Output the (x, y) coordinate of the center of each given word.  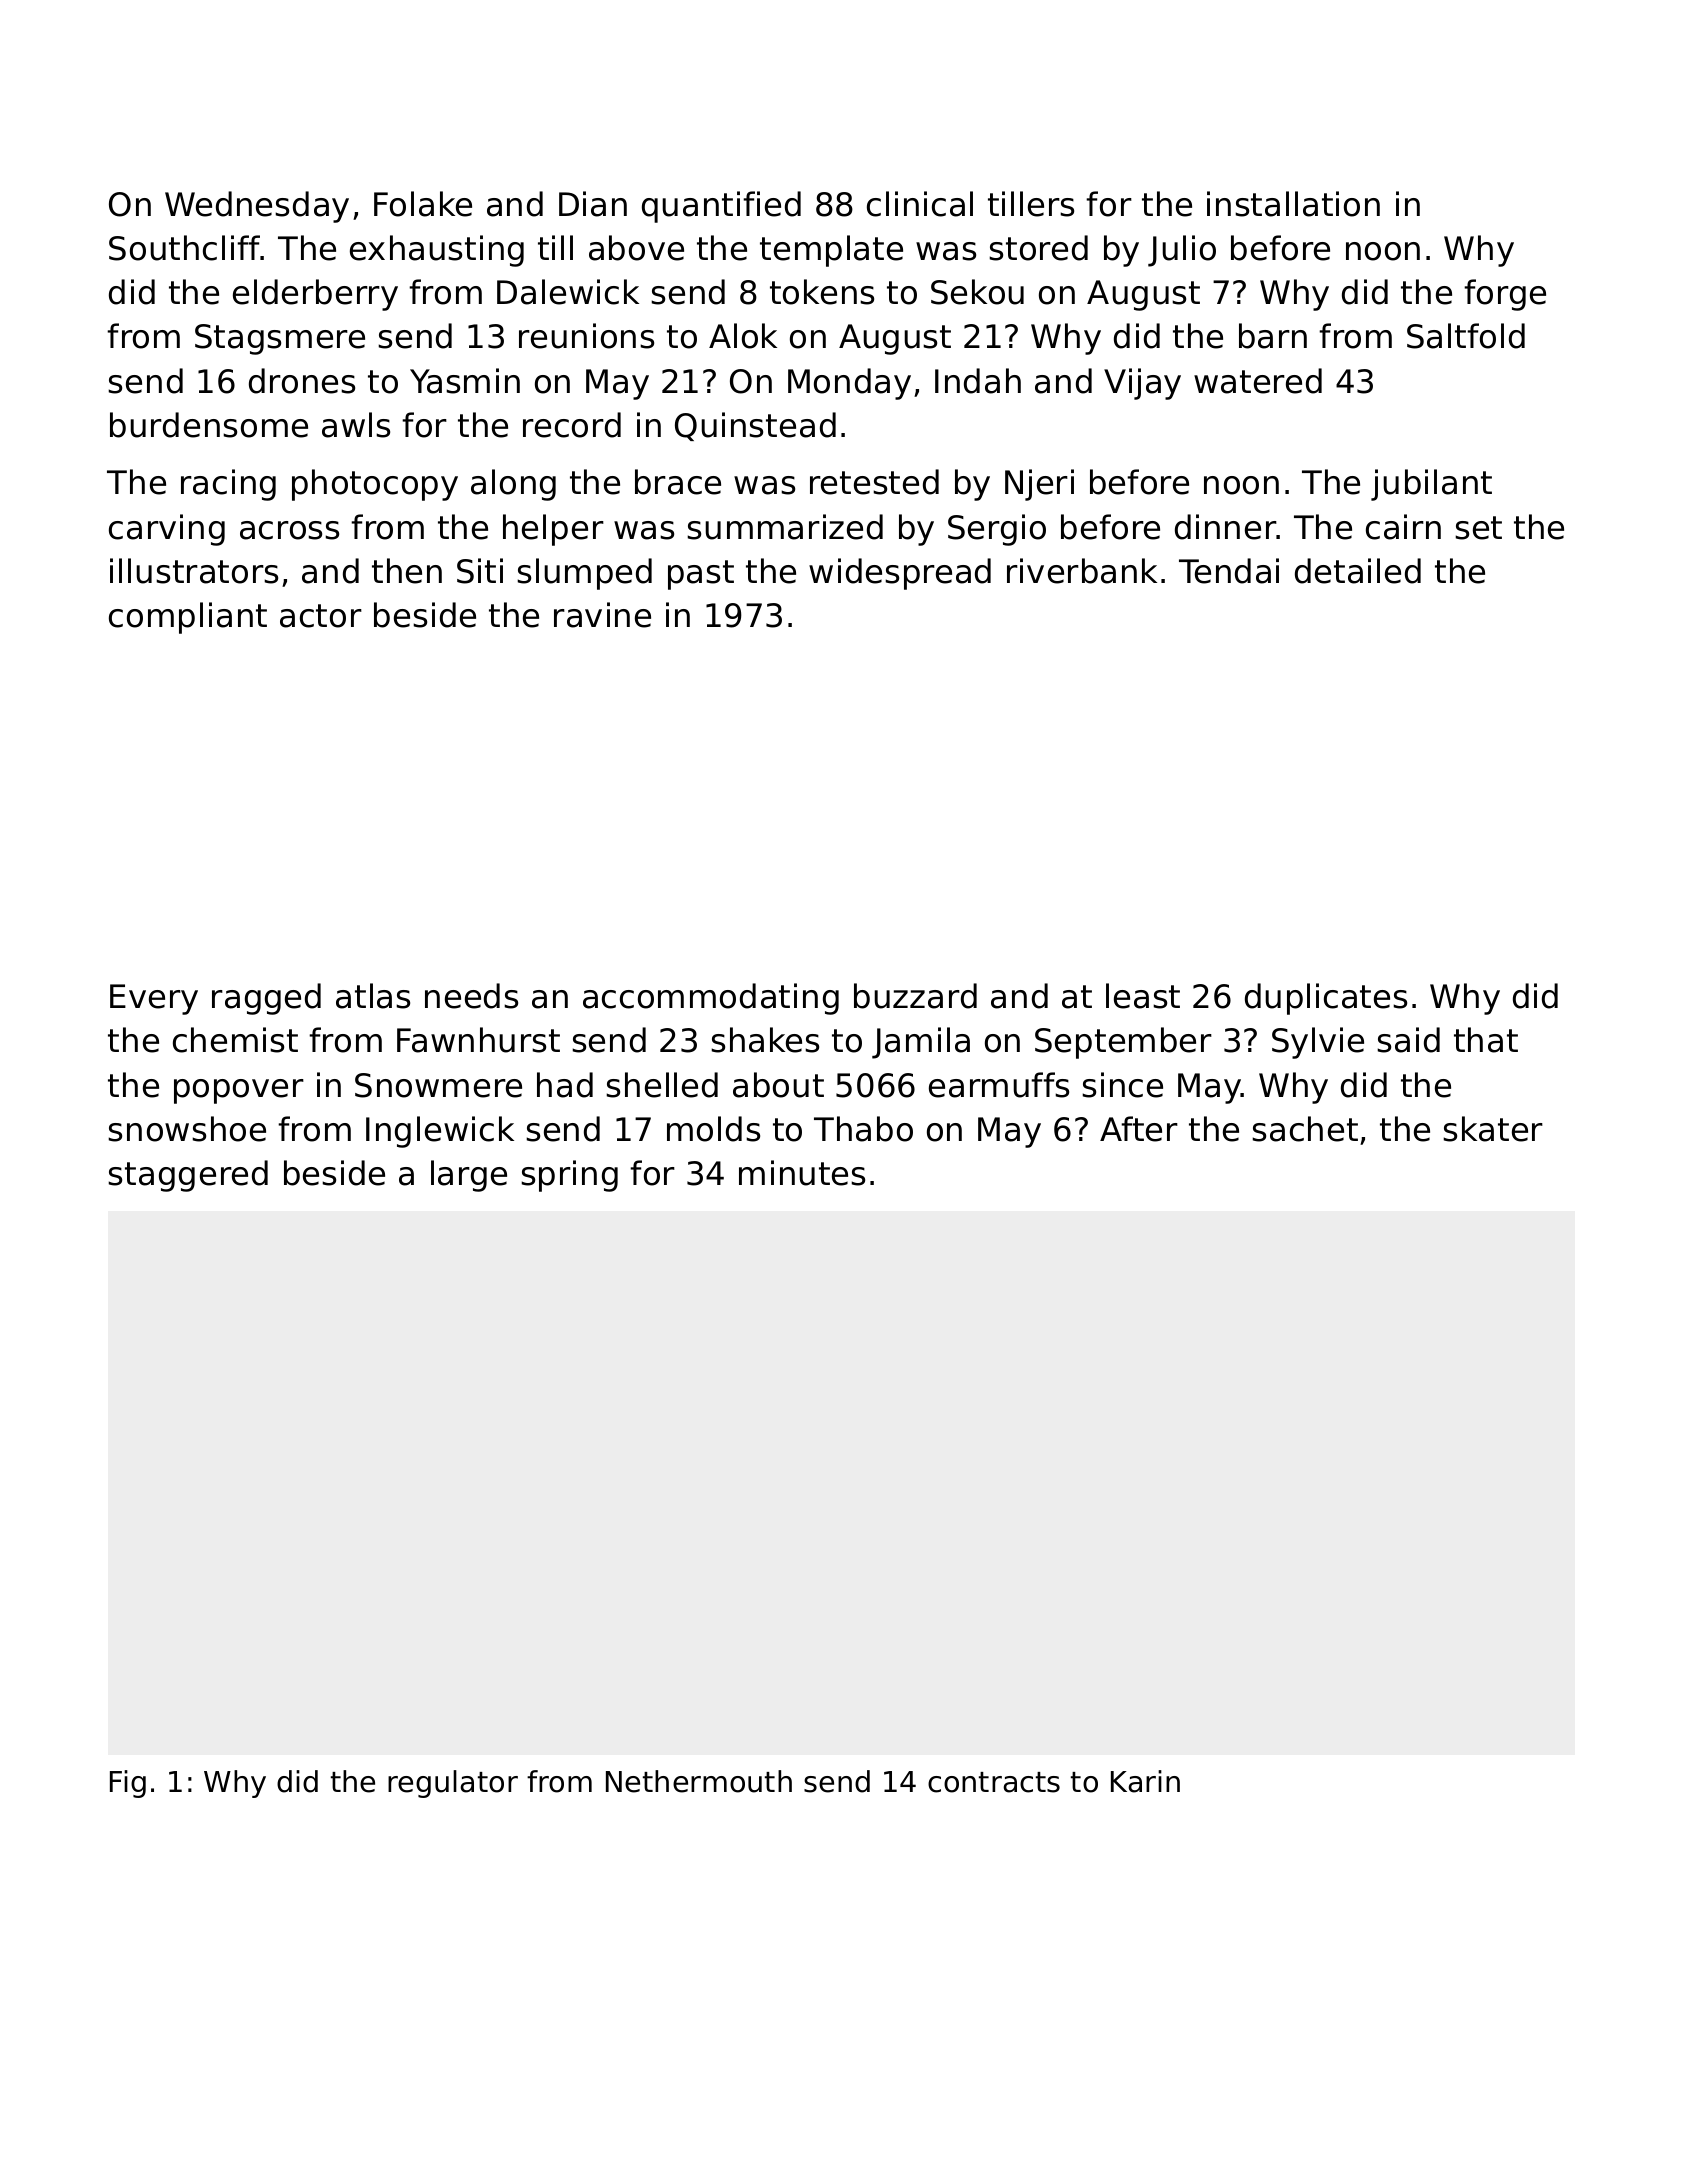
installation (1293, 204)
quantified (721, 207)
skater (1493, 1129)
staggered (188, 1176)
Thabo (863, 1129)
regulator (453, 1784)
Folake (423, 204)
